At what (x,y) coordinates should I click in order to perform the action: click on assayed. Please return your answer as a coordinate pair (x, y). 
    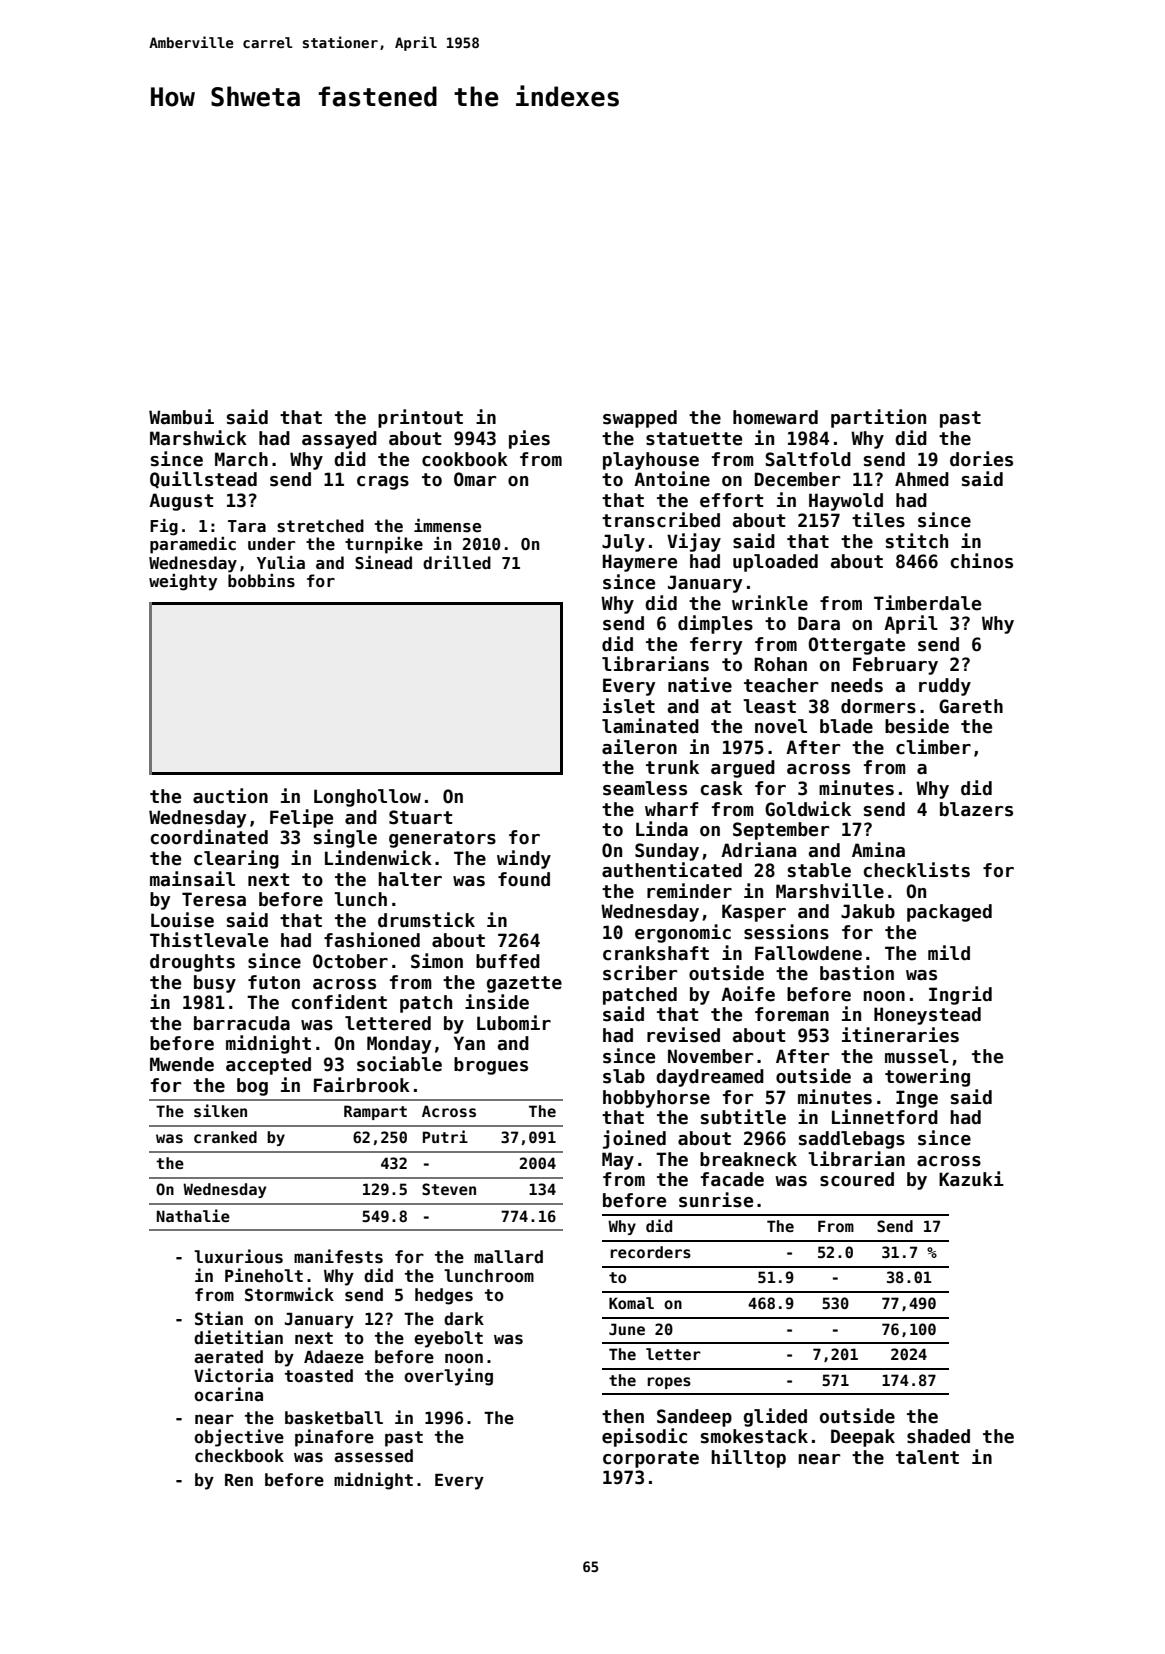
    Looking at the image, I should click on (339, 440).
